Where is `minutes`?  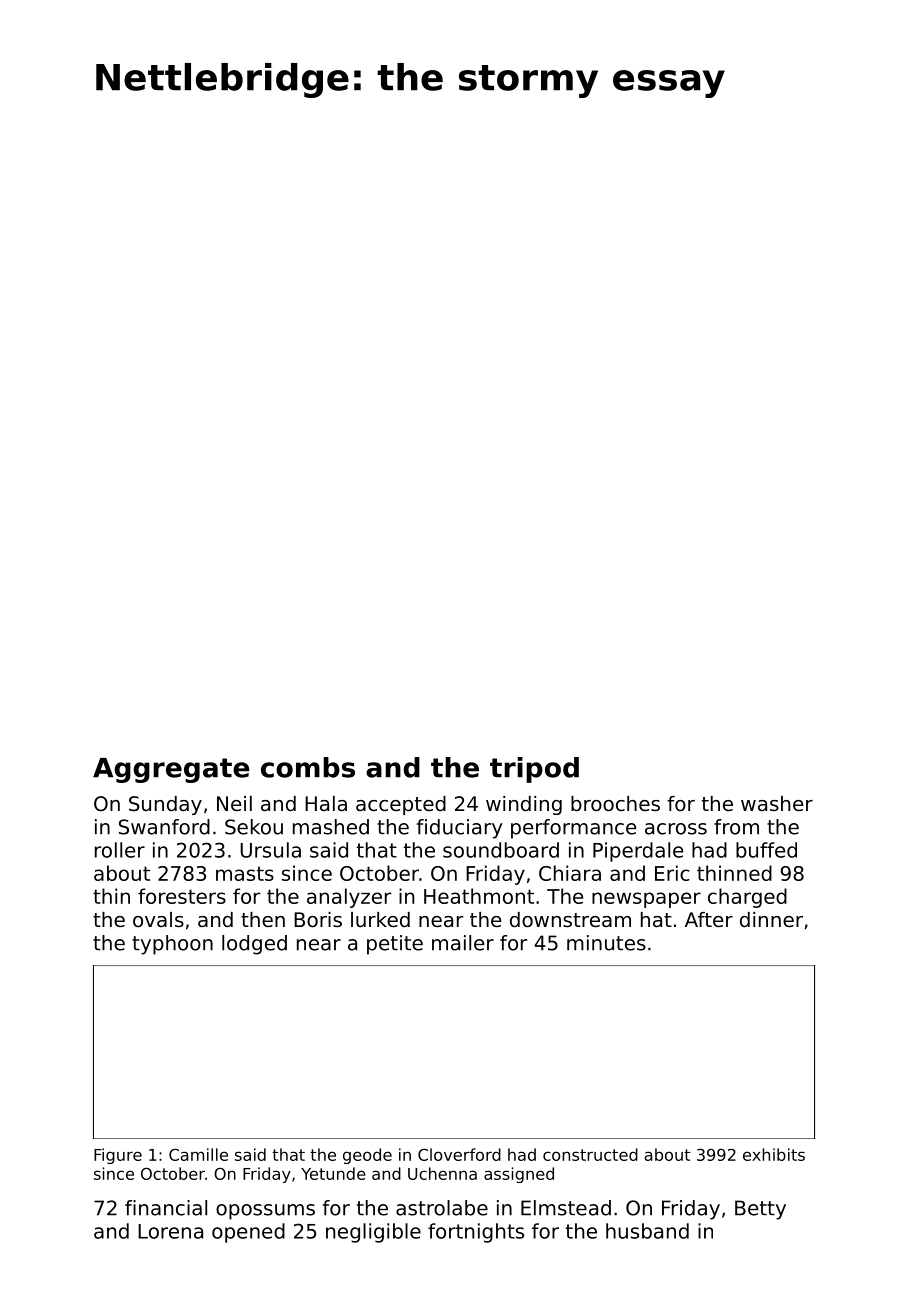
minutes is located at coordinates (606, 943).
